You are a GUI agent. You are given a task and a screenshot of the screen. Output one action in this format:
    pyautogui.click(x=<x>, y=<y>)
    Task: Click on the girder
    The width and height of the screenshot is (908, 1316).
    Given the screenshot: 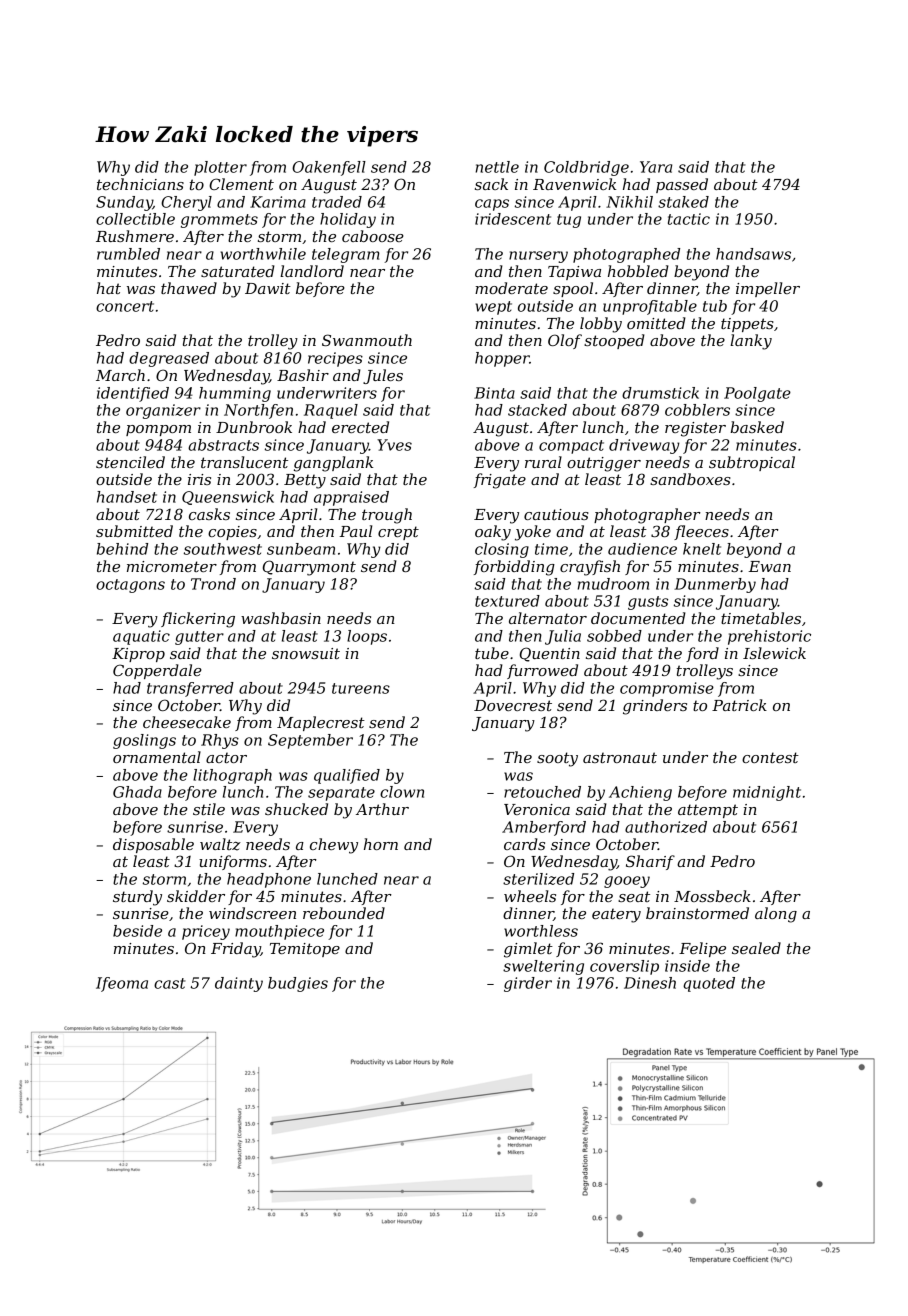 What is the action you would take?
    pyautogui.click(x=528, y=984)
